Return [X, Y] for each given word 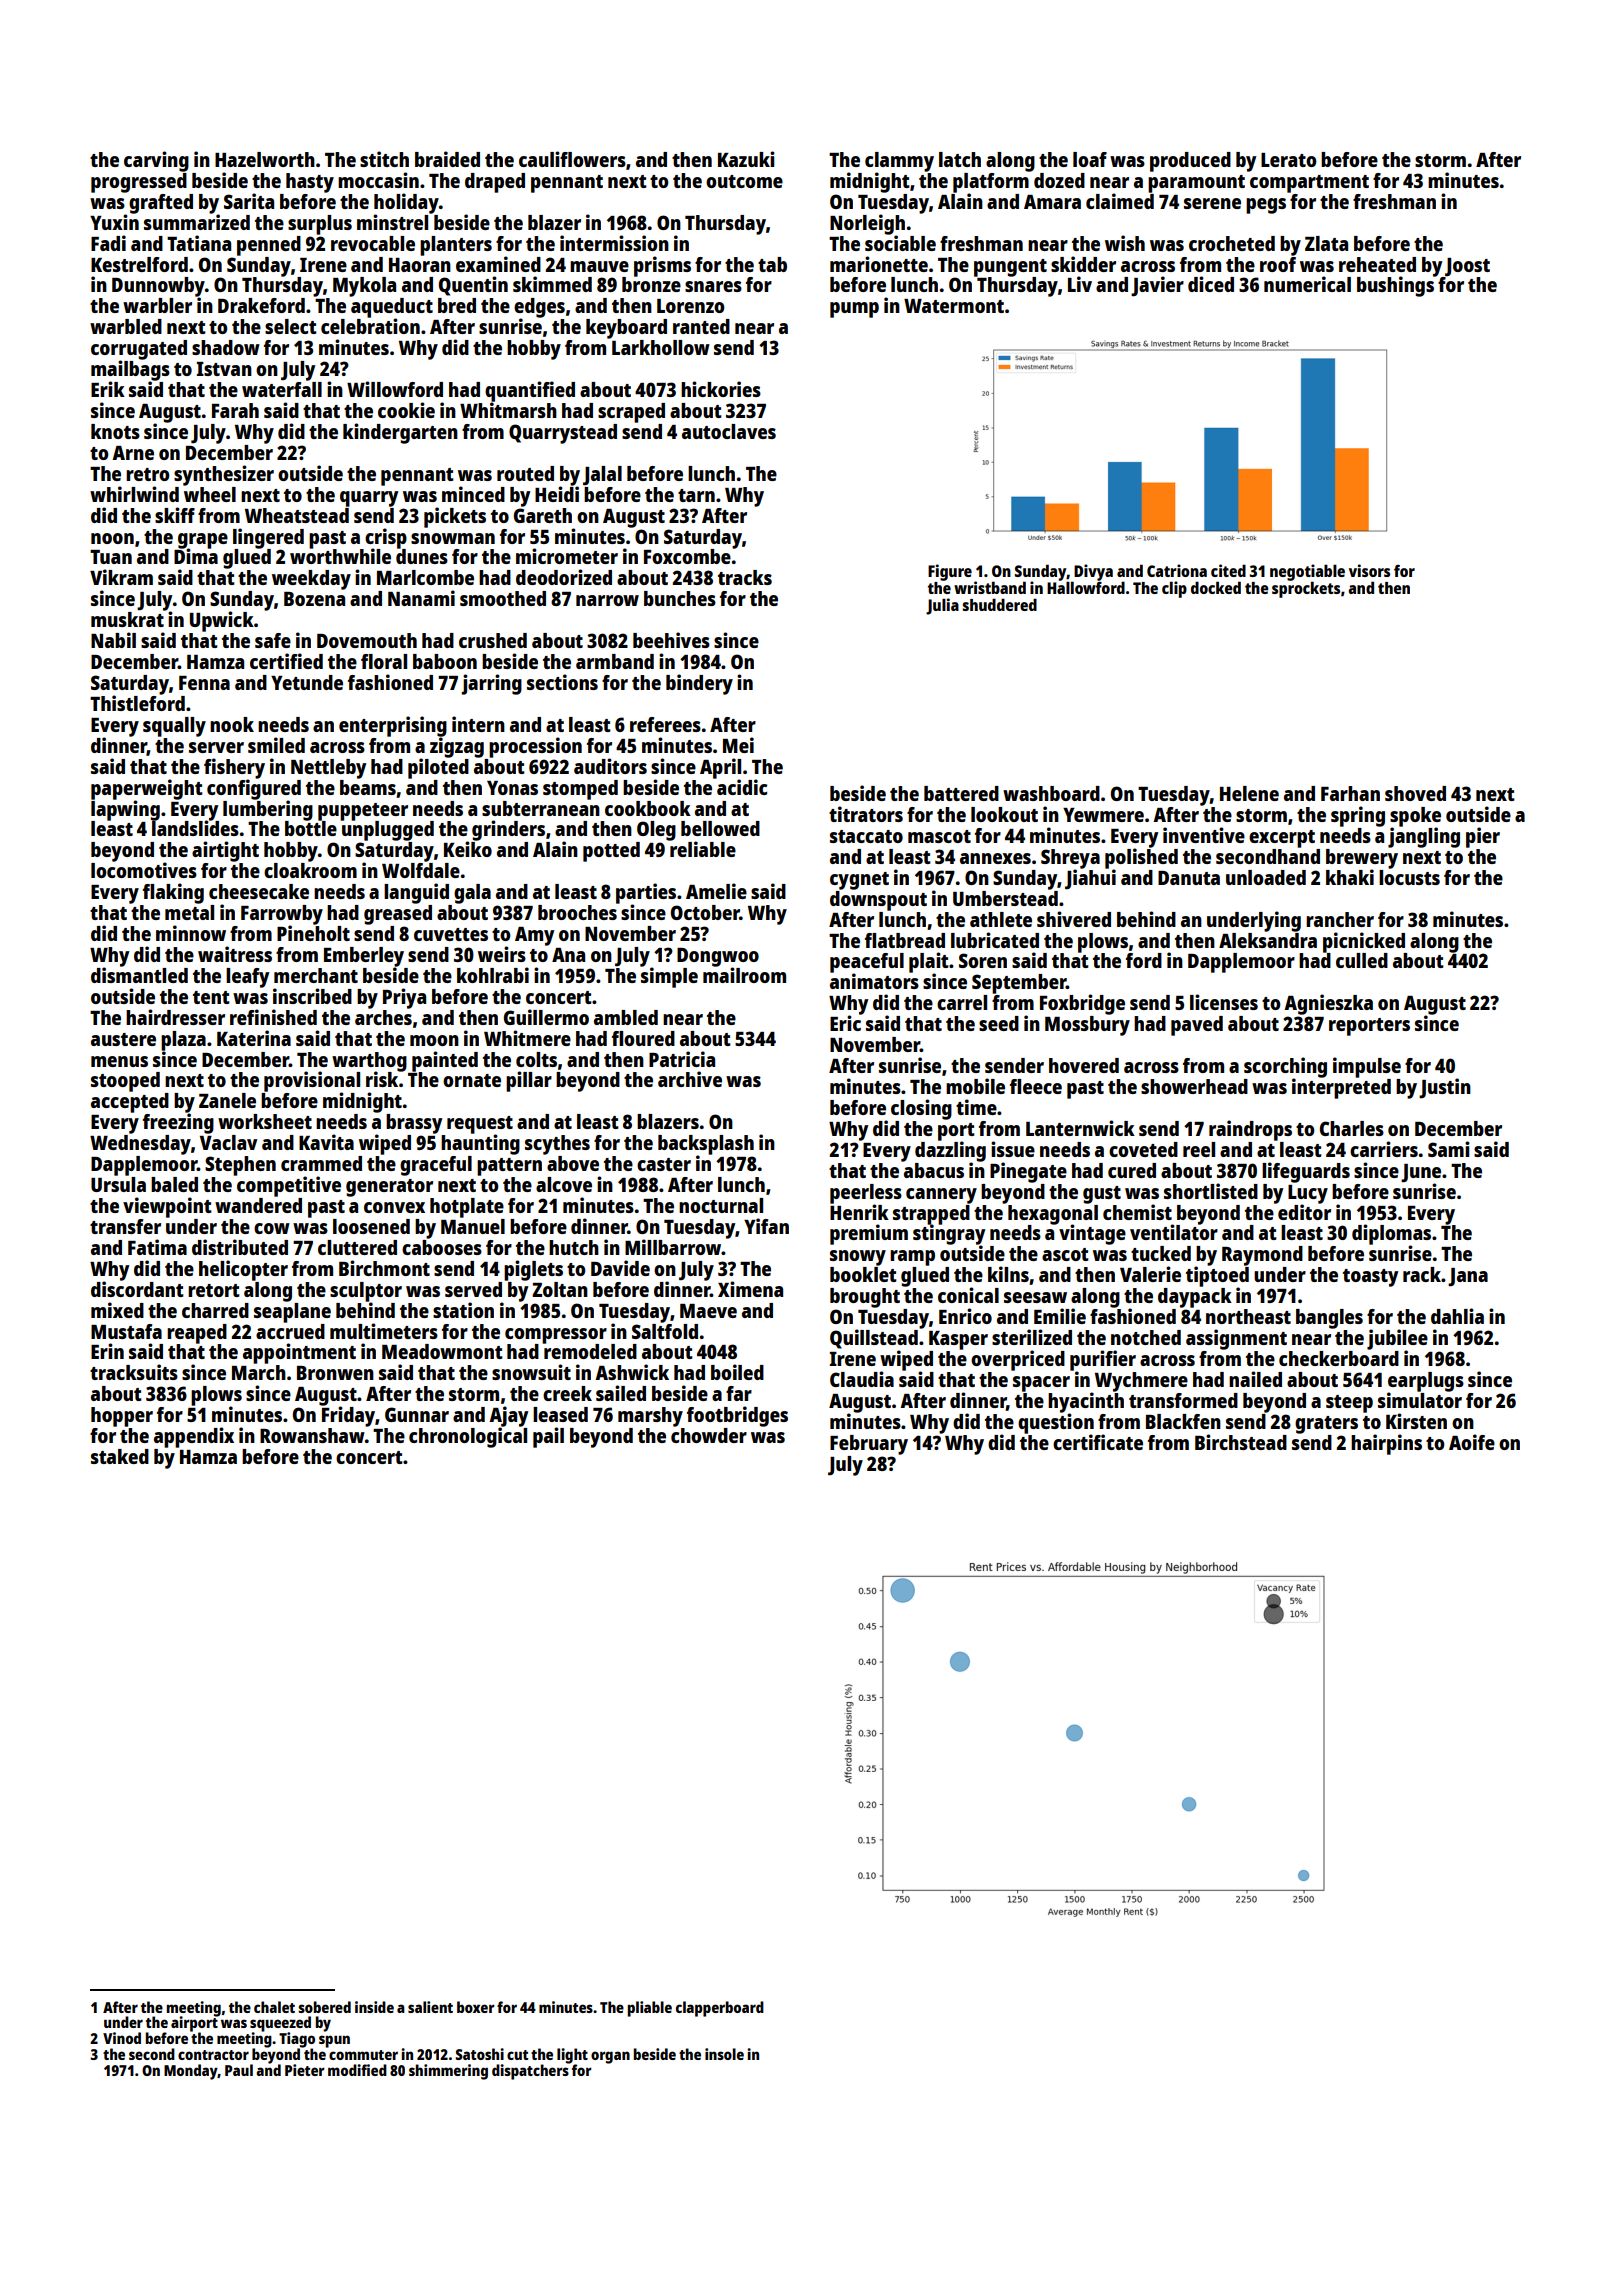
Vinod [122, 2038]
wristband [990, 587]
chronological [468, 1437]
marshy [650, 1417]
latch [960, 159]
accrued [290, 1331]
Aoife [1472, 1442]
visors [1369, 570]
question [1056, 1423]
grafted [161, 204]
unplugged [388, 831]
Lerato [1289, 160]
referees [665, 724]
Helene [1249, 793]
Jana [1468, 1277]
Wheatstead [297, 515]
